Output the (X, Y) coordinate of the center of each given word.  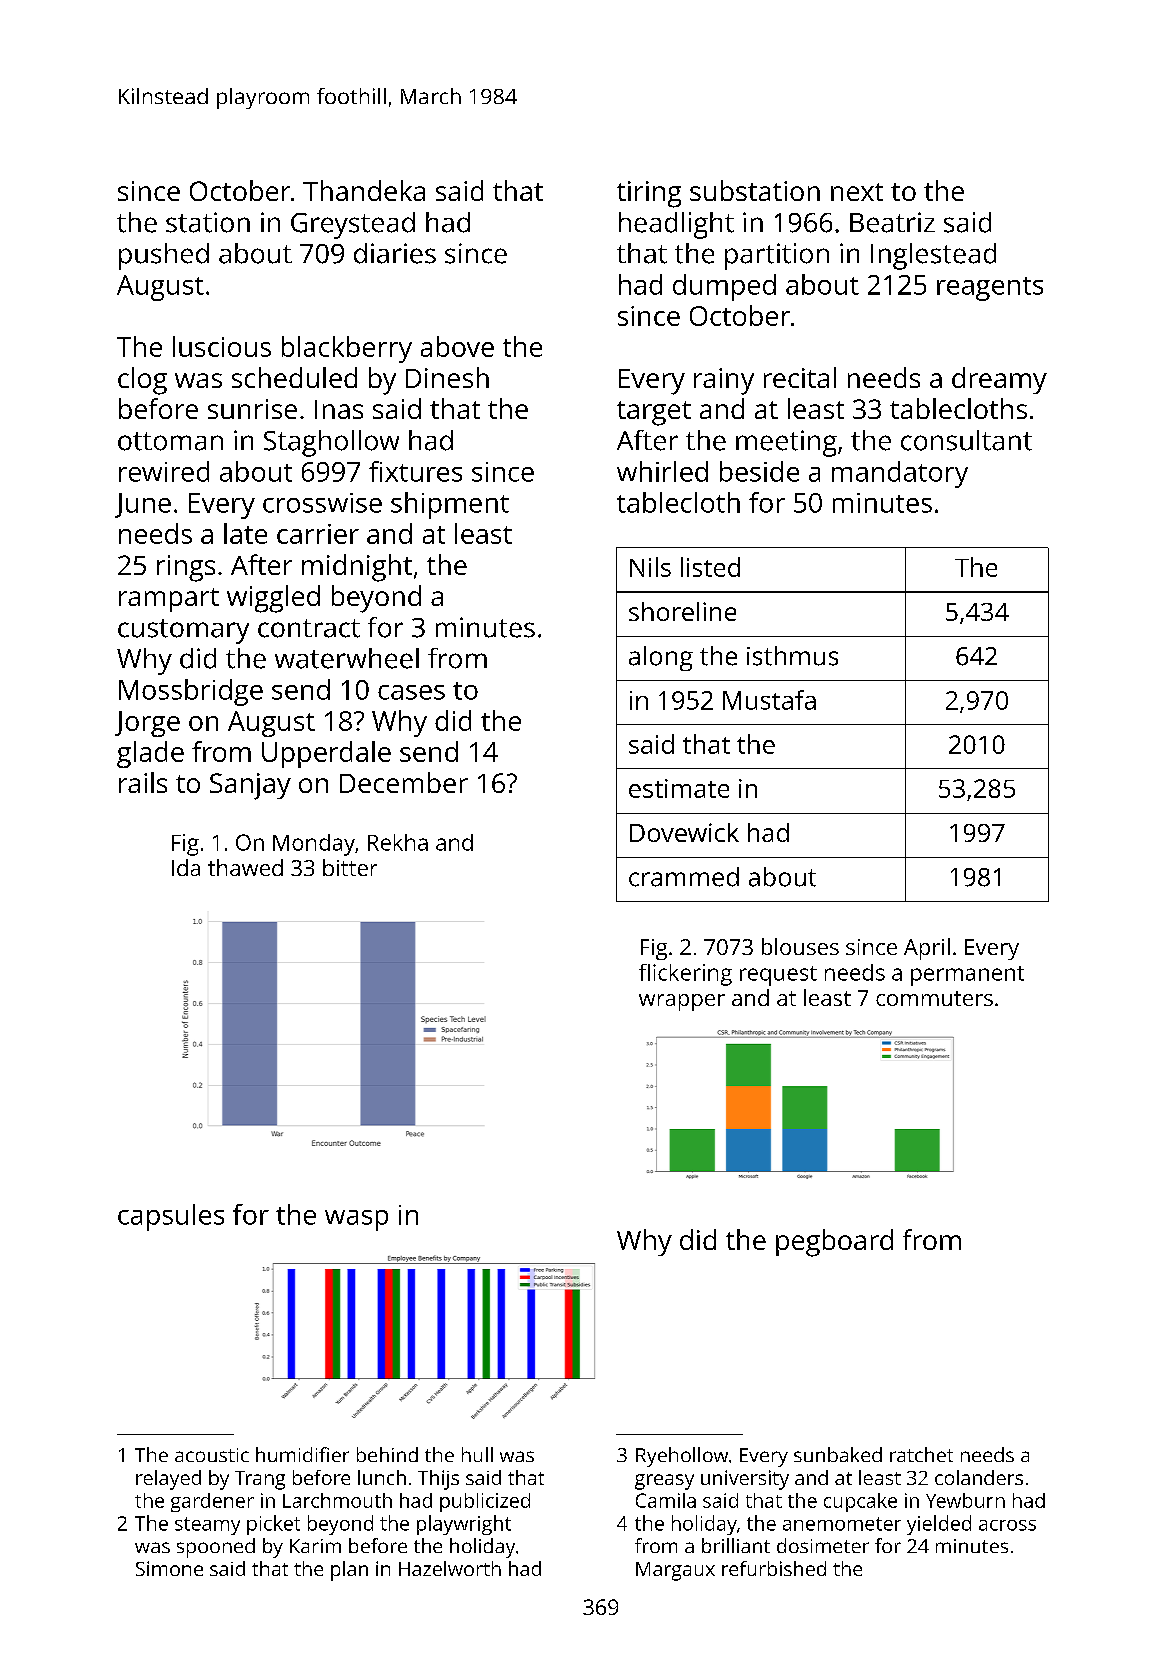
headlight (676, 225)
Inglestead (933, 256)
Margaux (675, 1571)
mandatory (900, 474)
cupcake (860, 1502)
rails (143, 782)
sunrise (252, 409)
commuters (934, 998)
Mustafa (769, 700)
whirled (662, 471)
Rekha (398, 842)
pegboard (834, 1243)
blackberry (347, 349)
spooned (216, 1548)
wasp (356, 1220)
